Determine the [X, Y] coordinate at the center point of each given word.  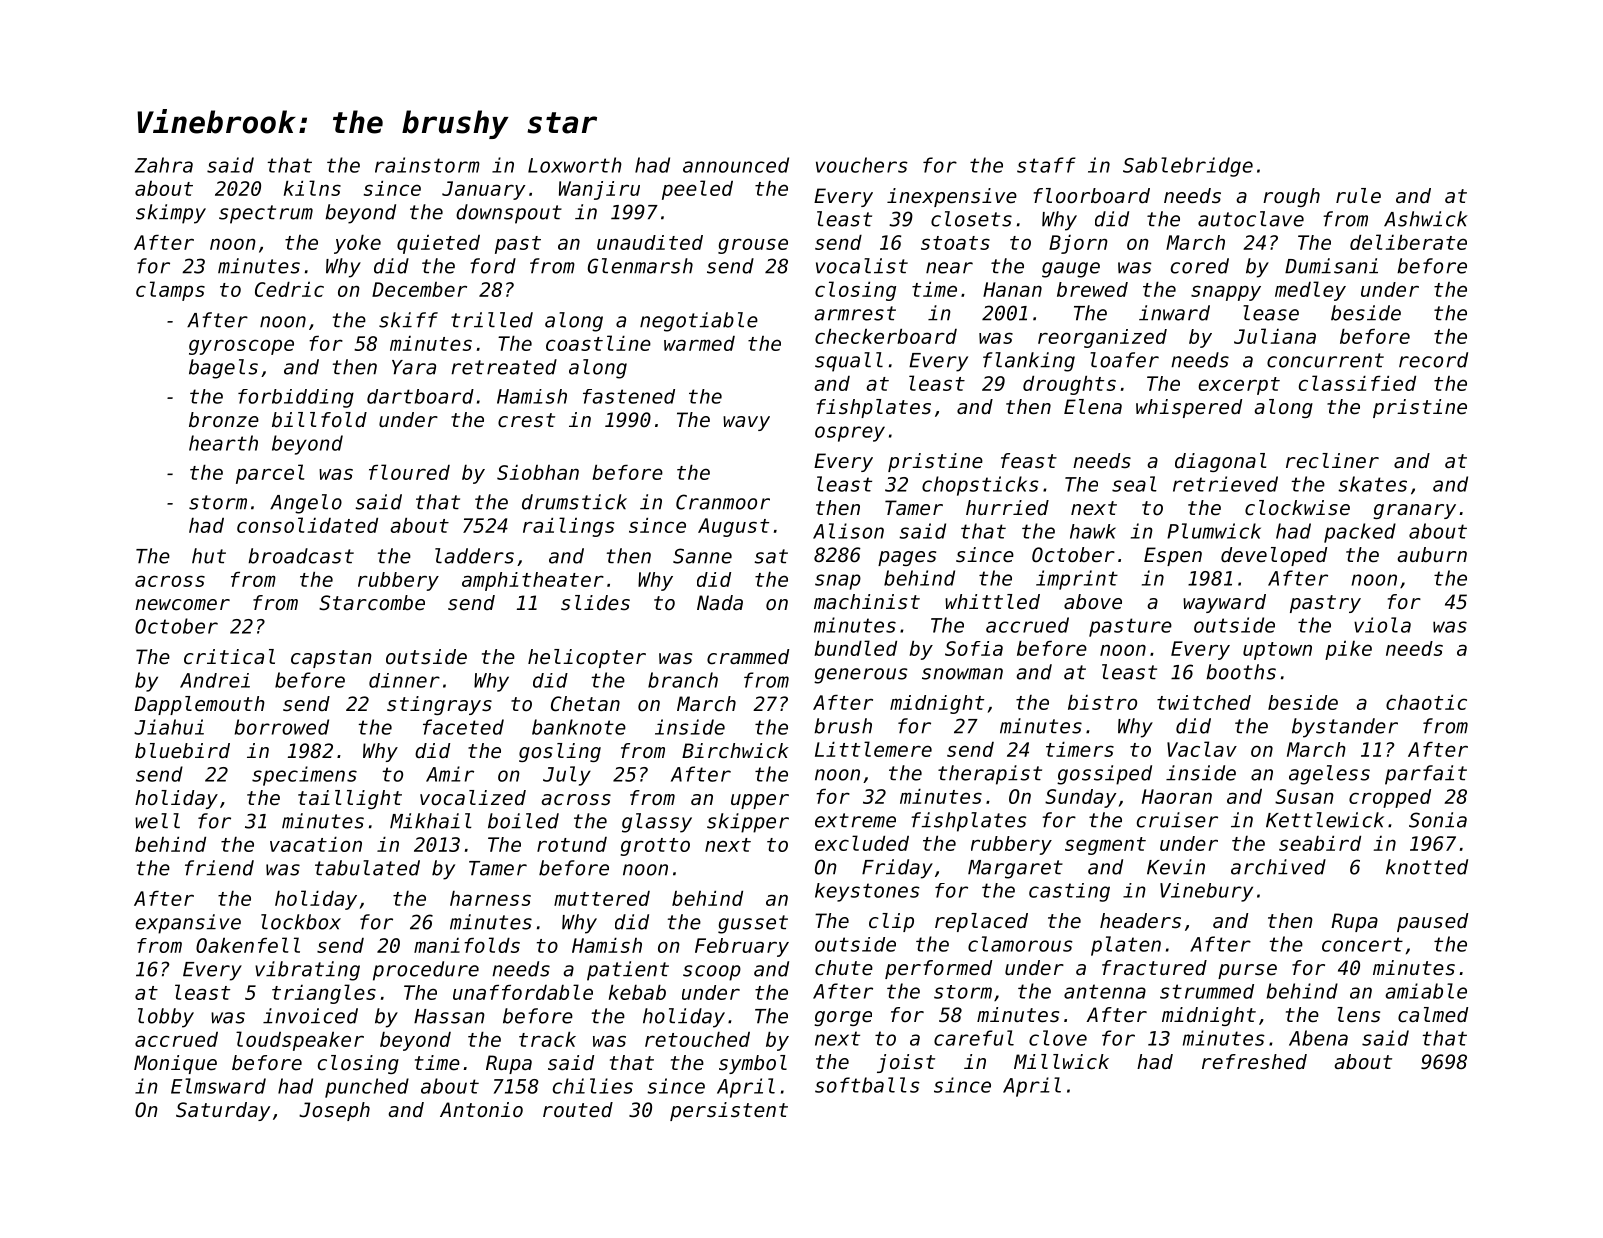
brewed [1092, 289]
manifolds [467, 945]
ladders [474, 556]
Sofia [974, 648]
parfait [1426, 775]
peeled [697, 190]
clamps [170, 291]
